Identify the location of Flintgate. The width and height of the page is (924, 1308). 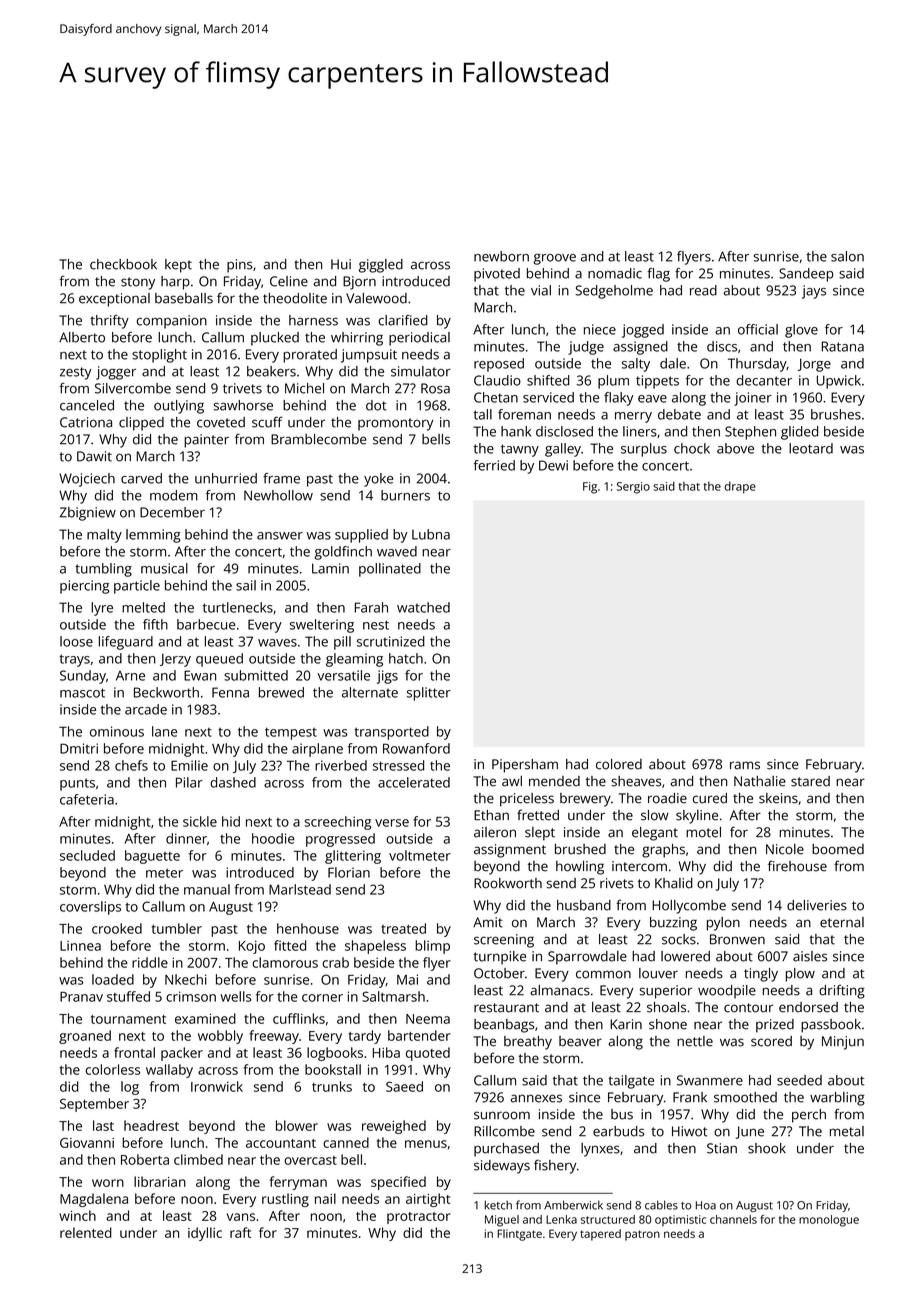
(519, 1235).
